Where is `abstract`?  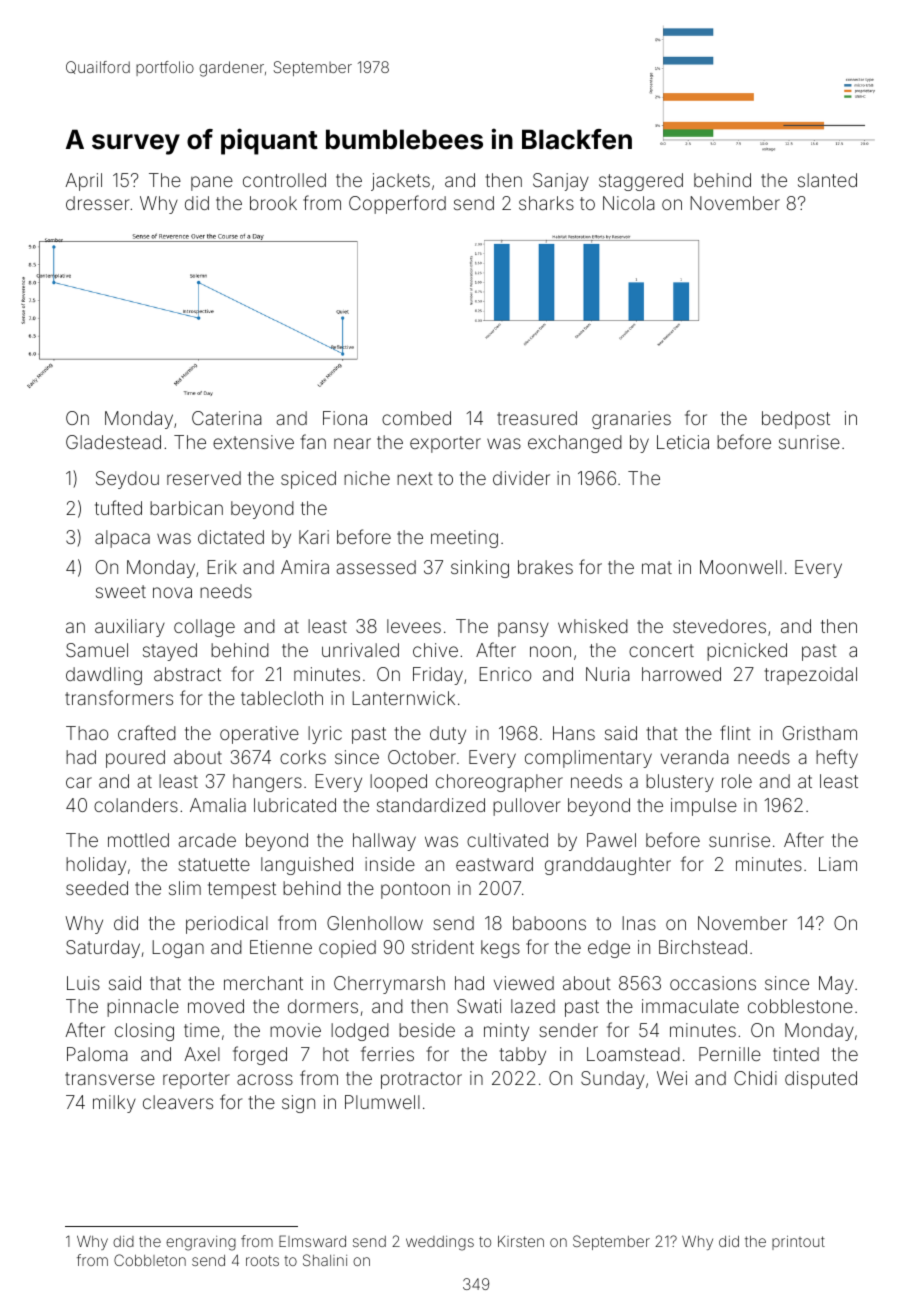 abstract is located at coordinates (187, 674).
